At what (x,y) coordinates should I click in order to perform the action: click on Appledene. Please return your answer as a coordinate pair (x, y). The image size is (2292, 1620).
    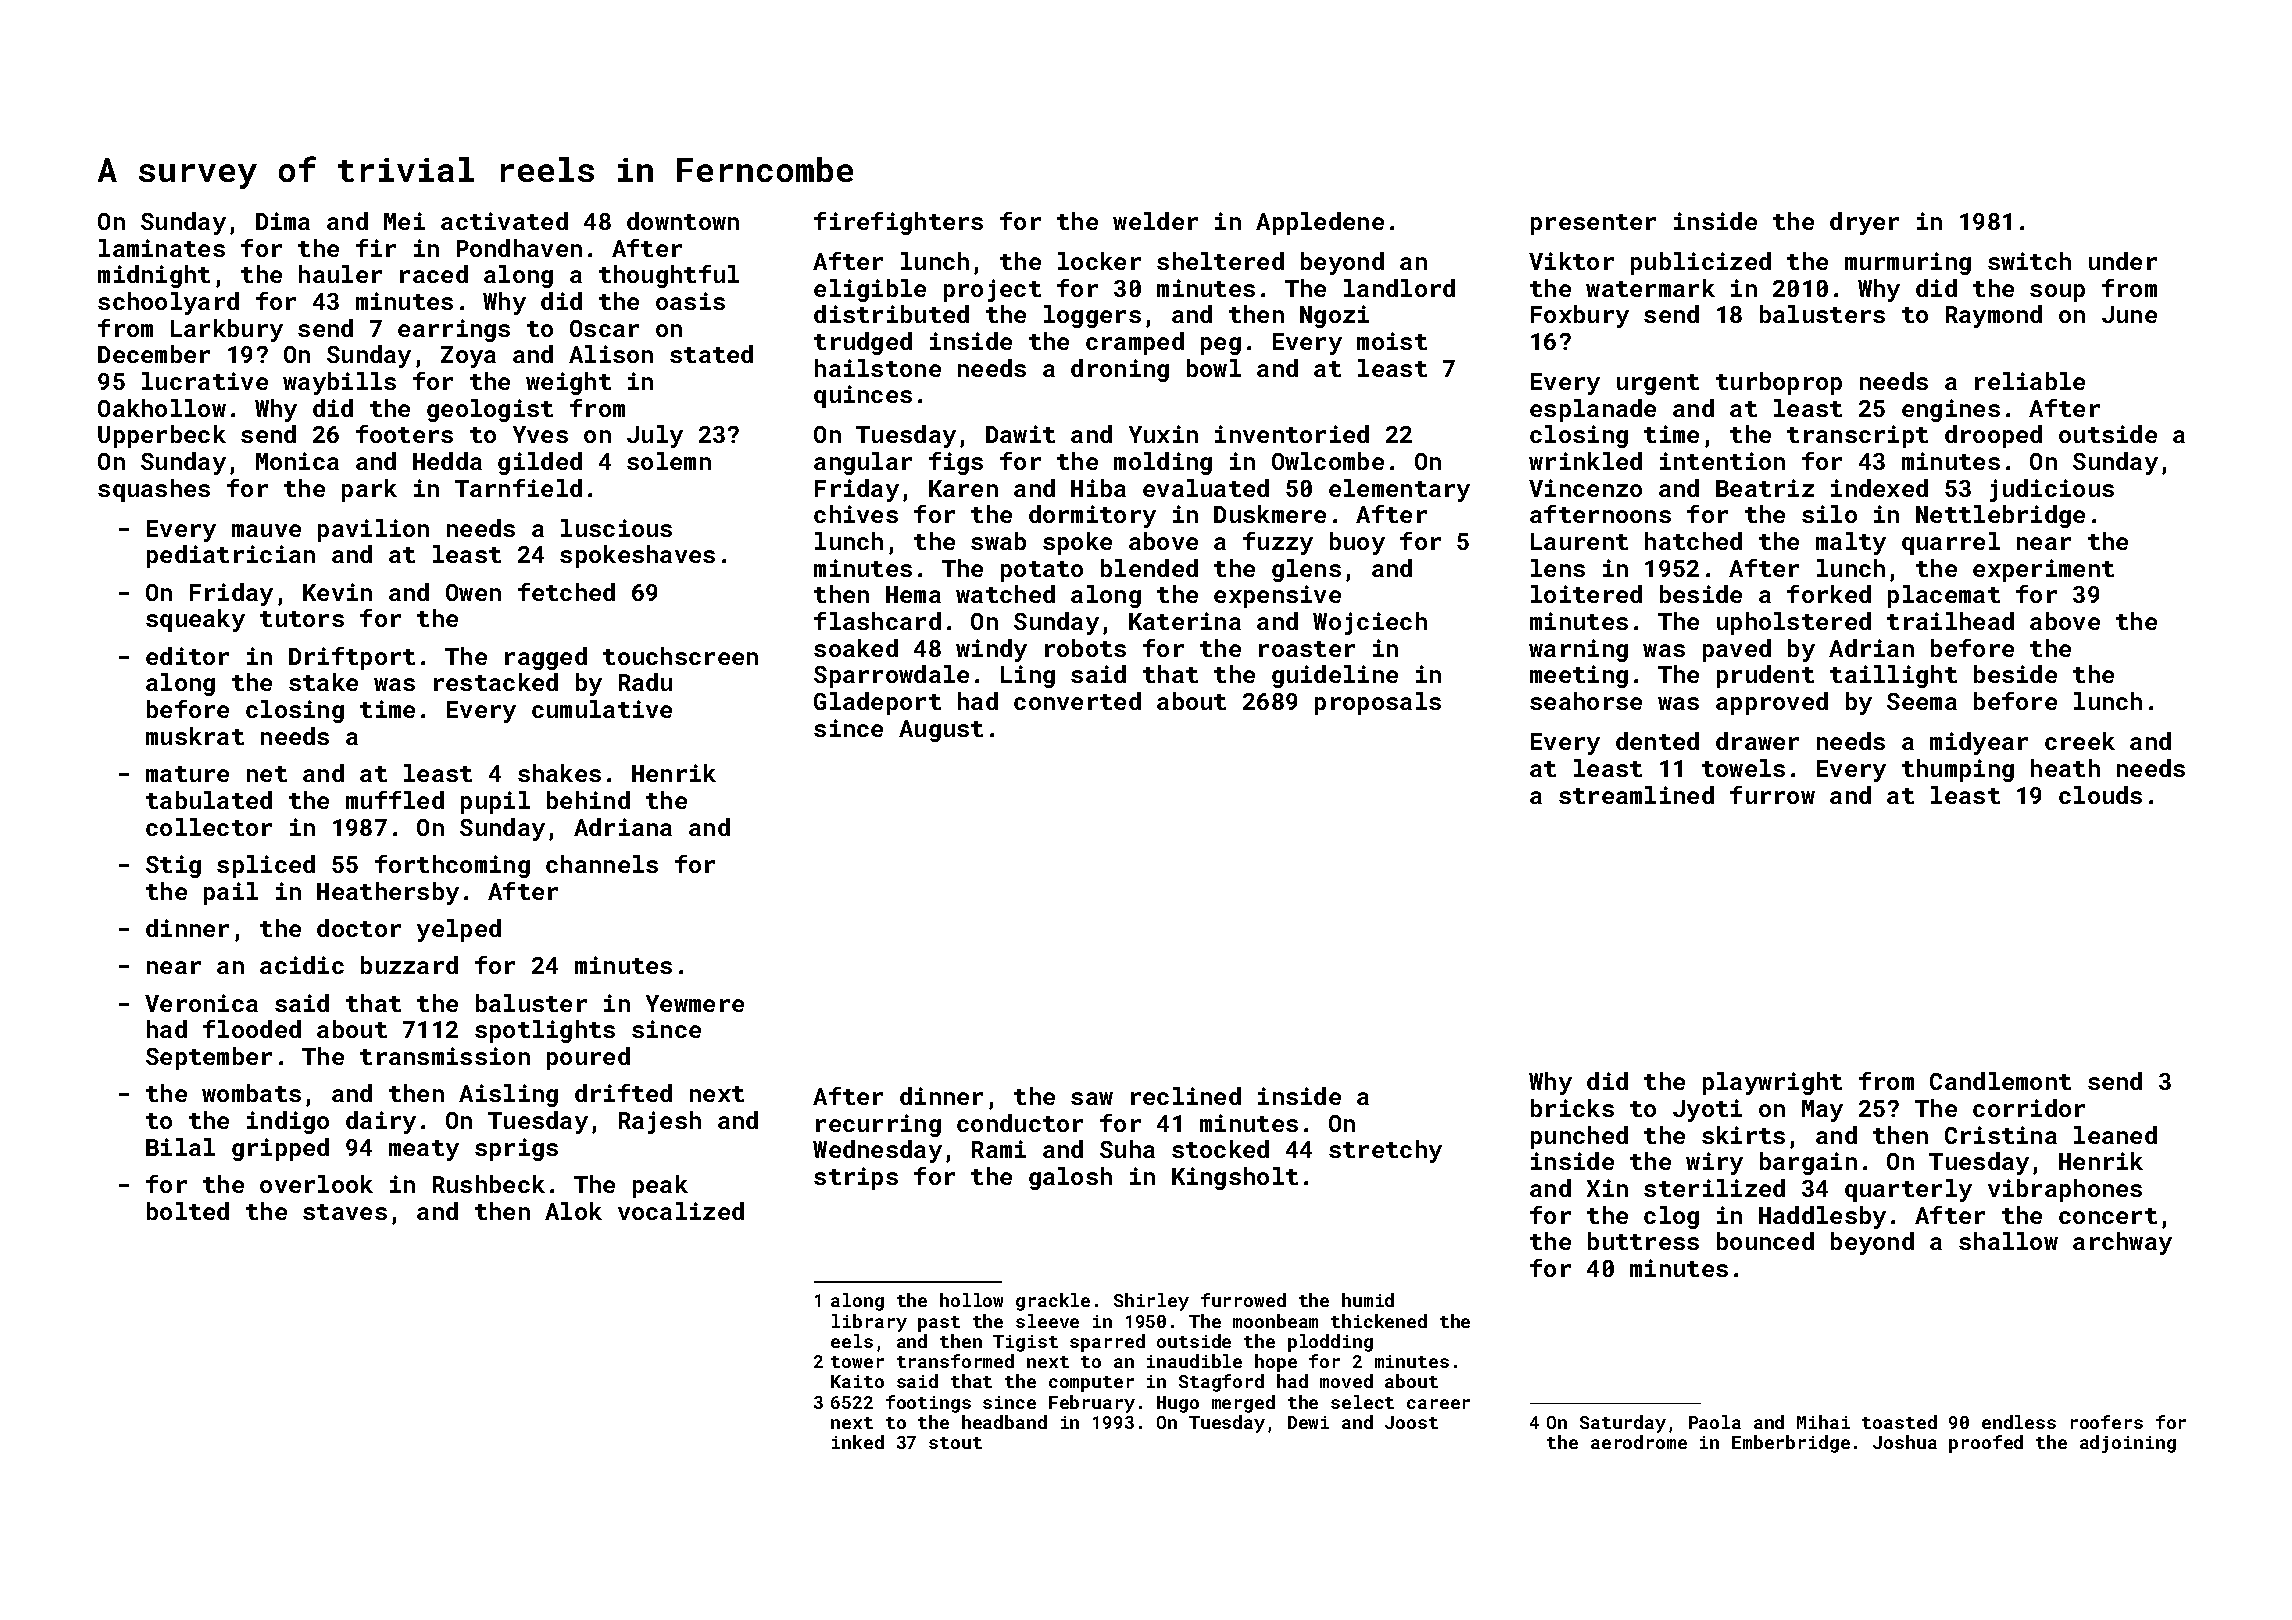
    Looking at the image, I should click on (1320, 223).
